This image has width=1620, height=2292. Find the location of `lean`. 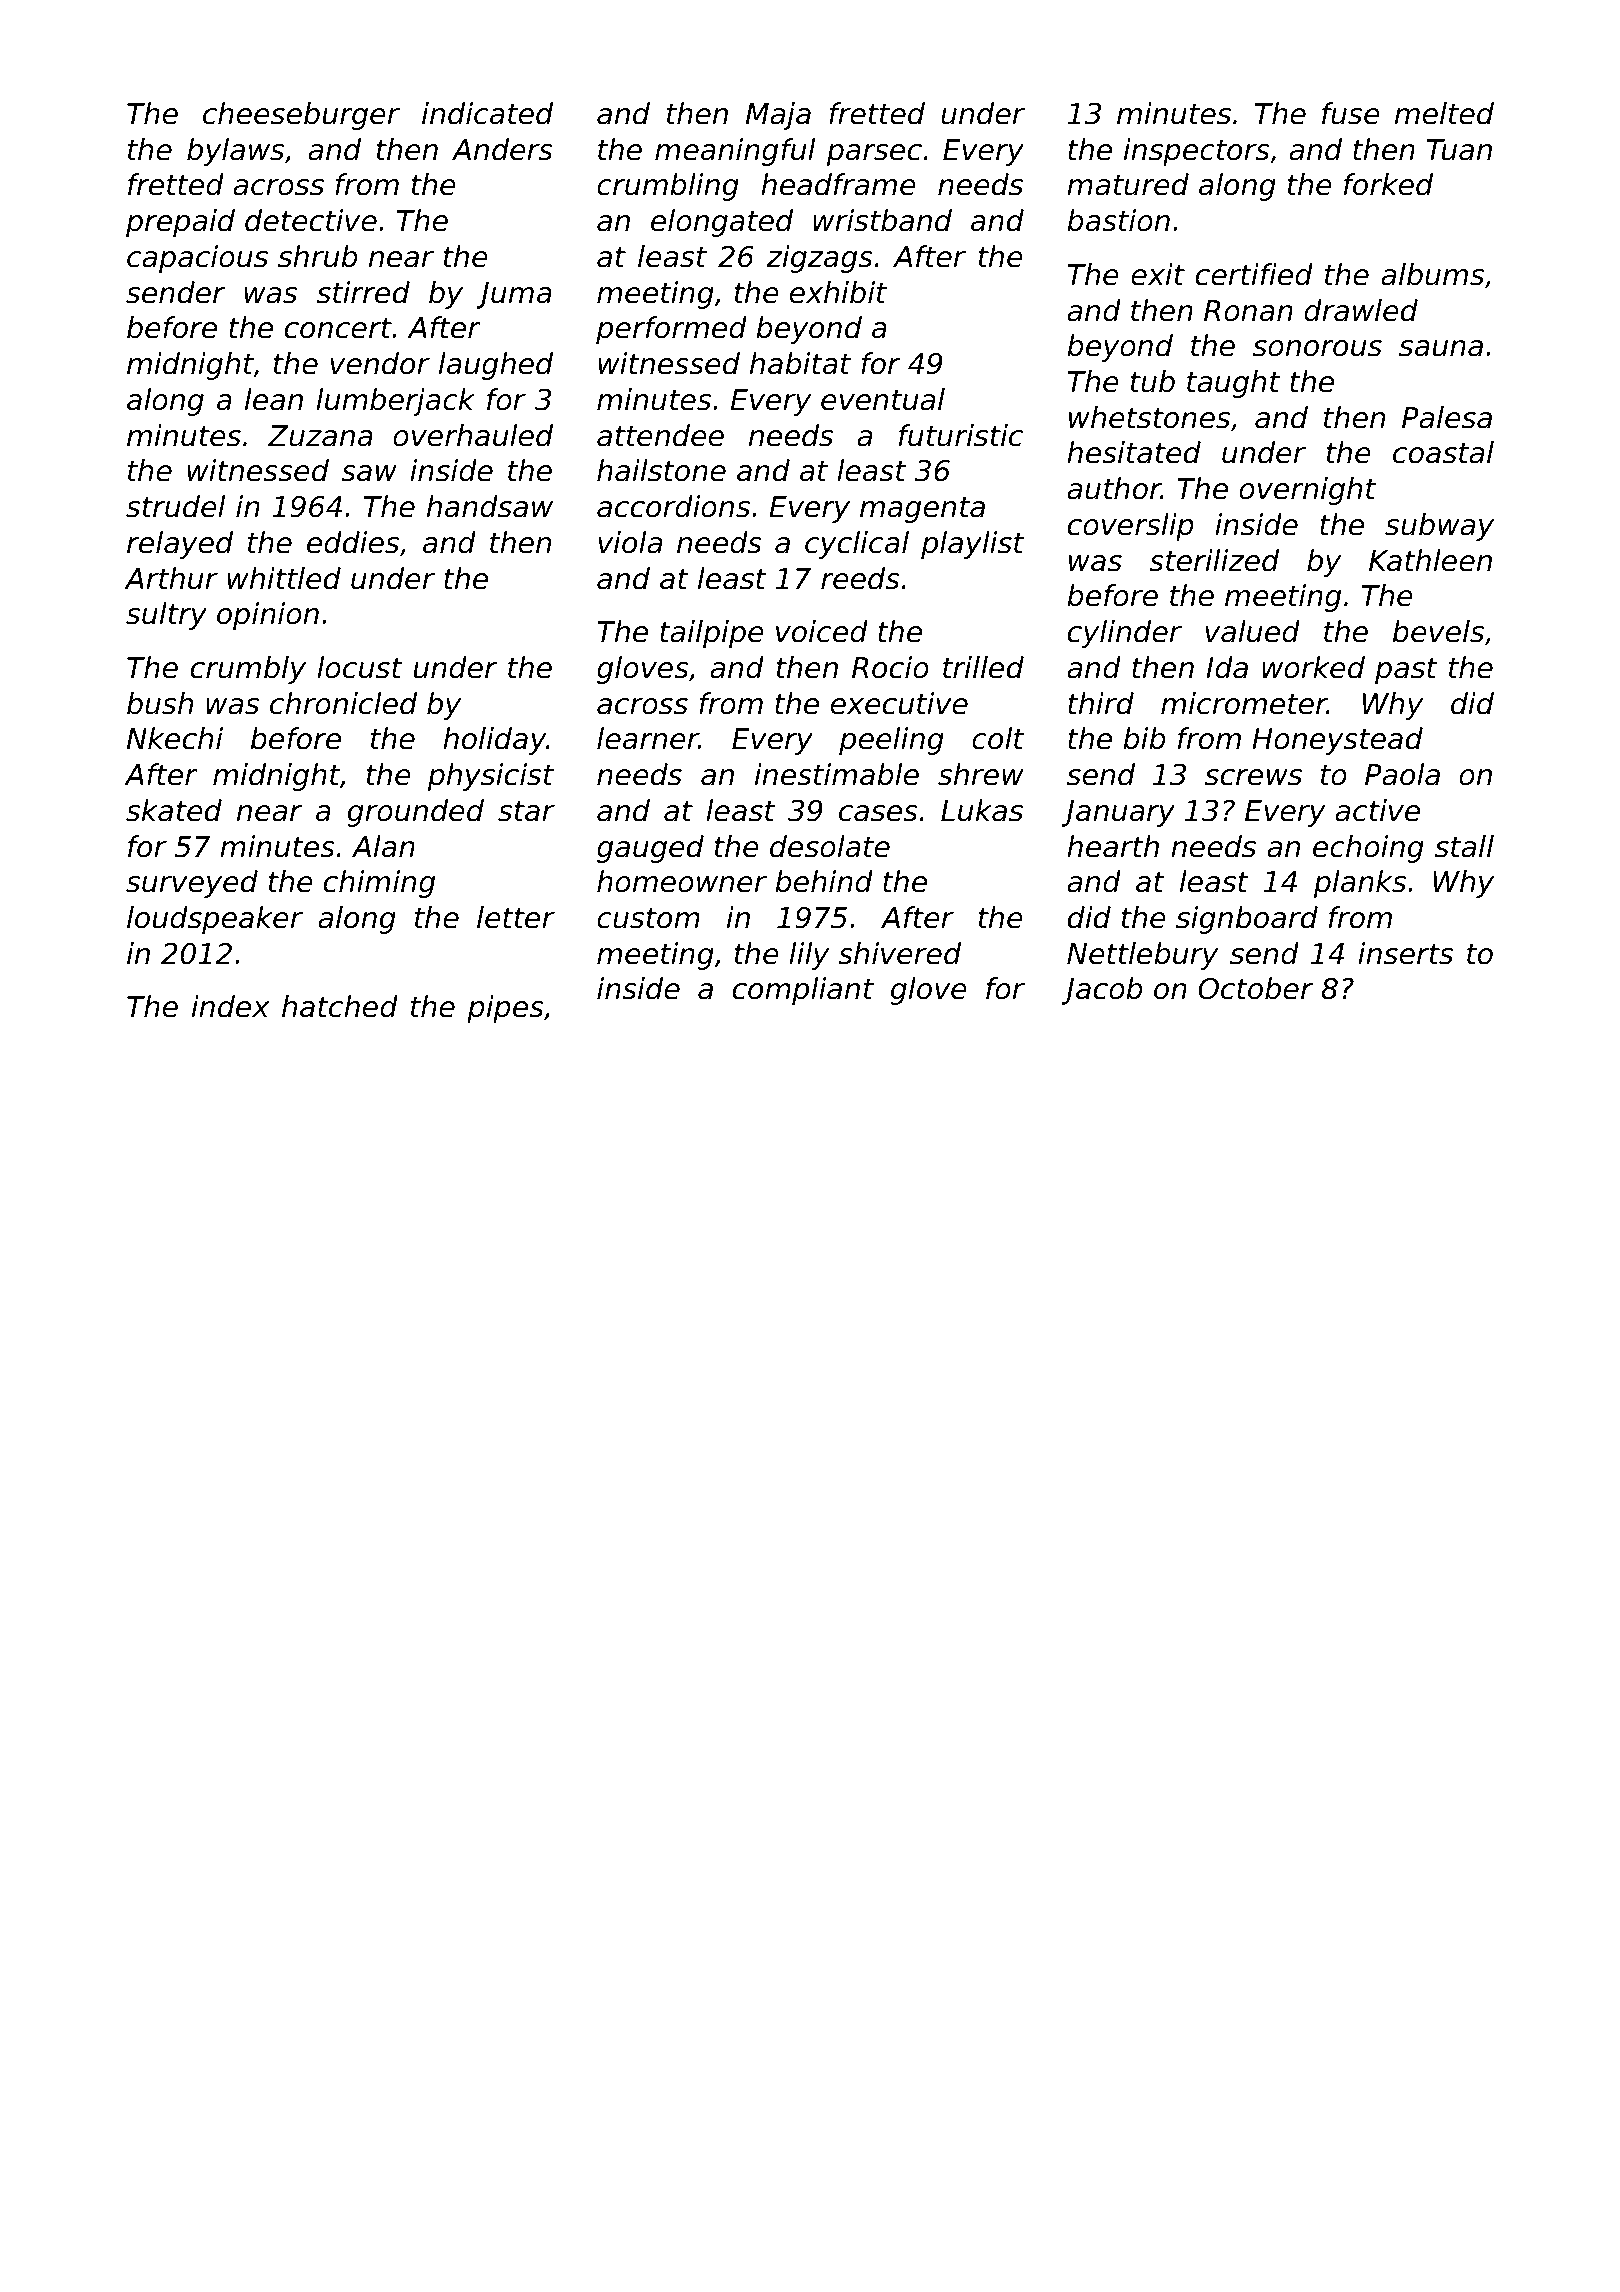

lean is located at coordinates (274, 399).
